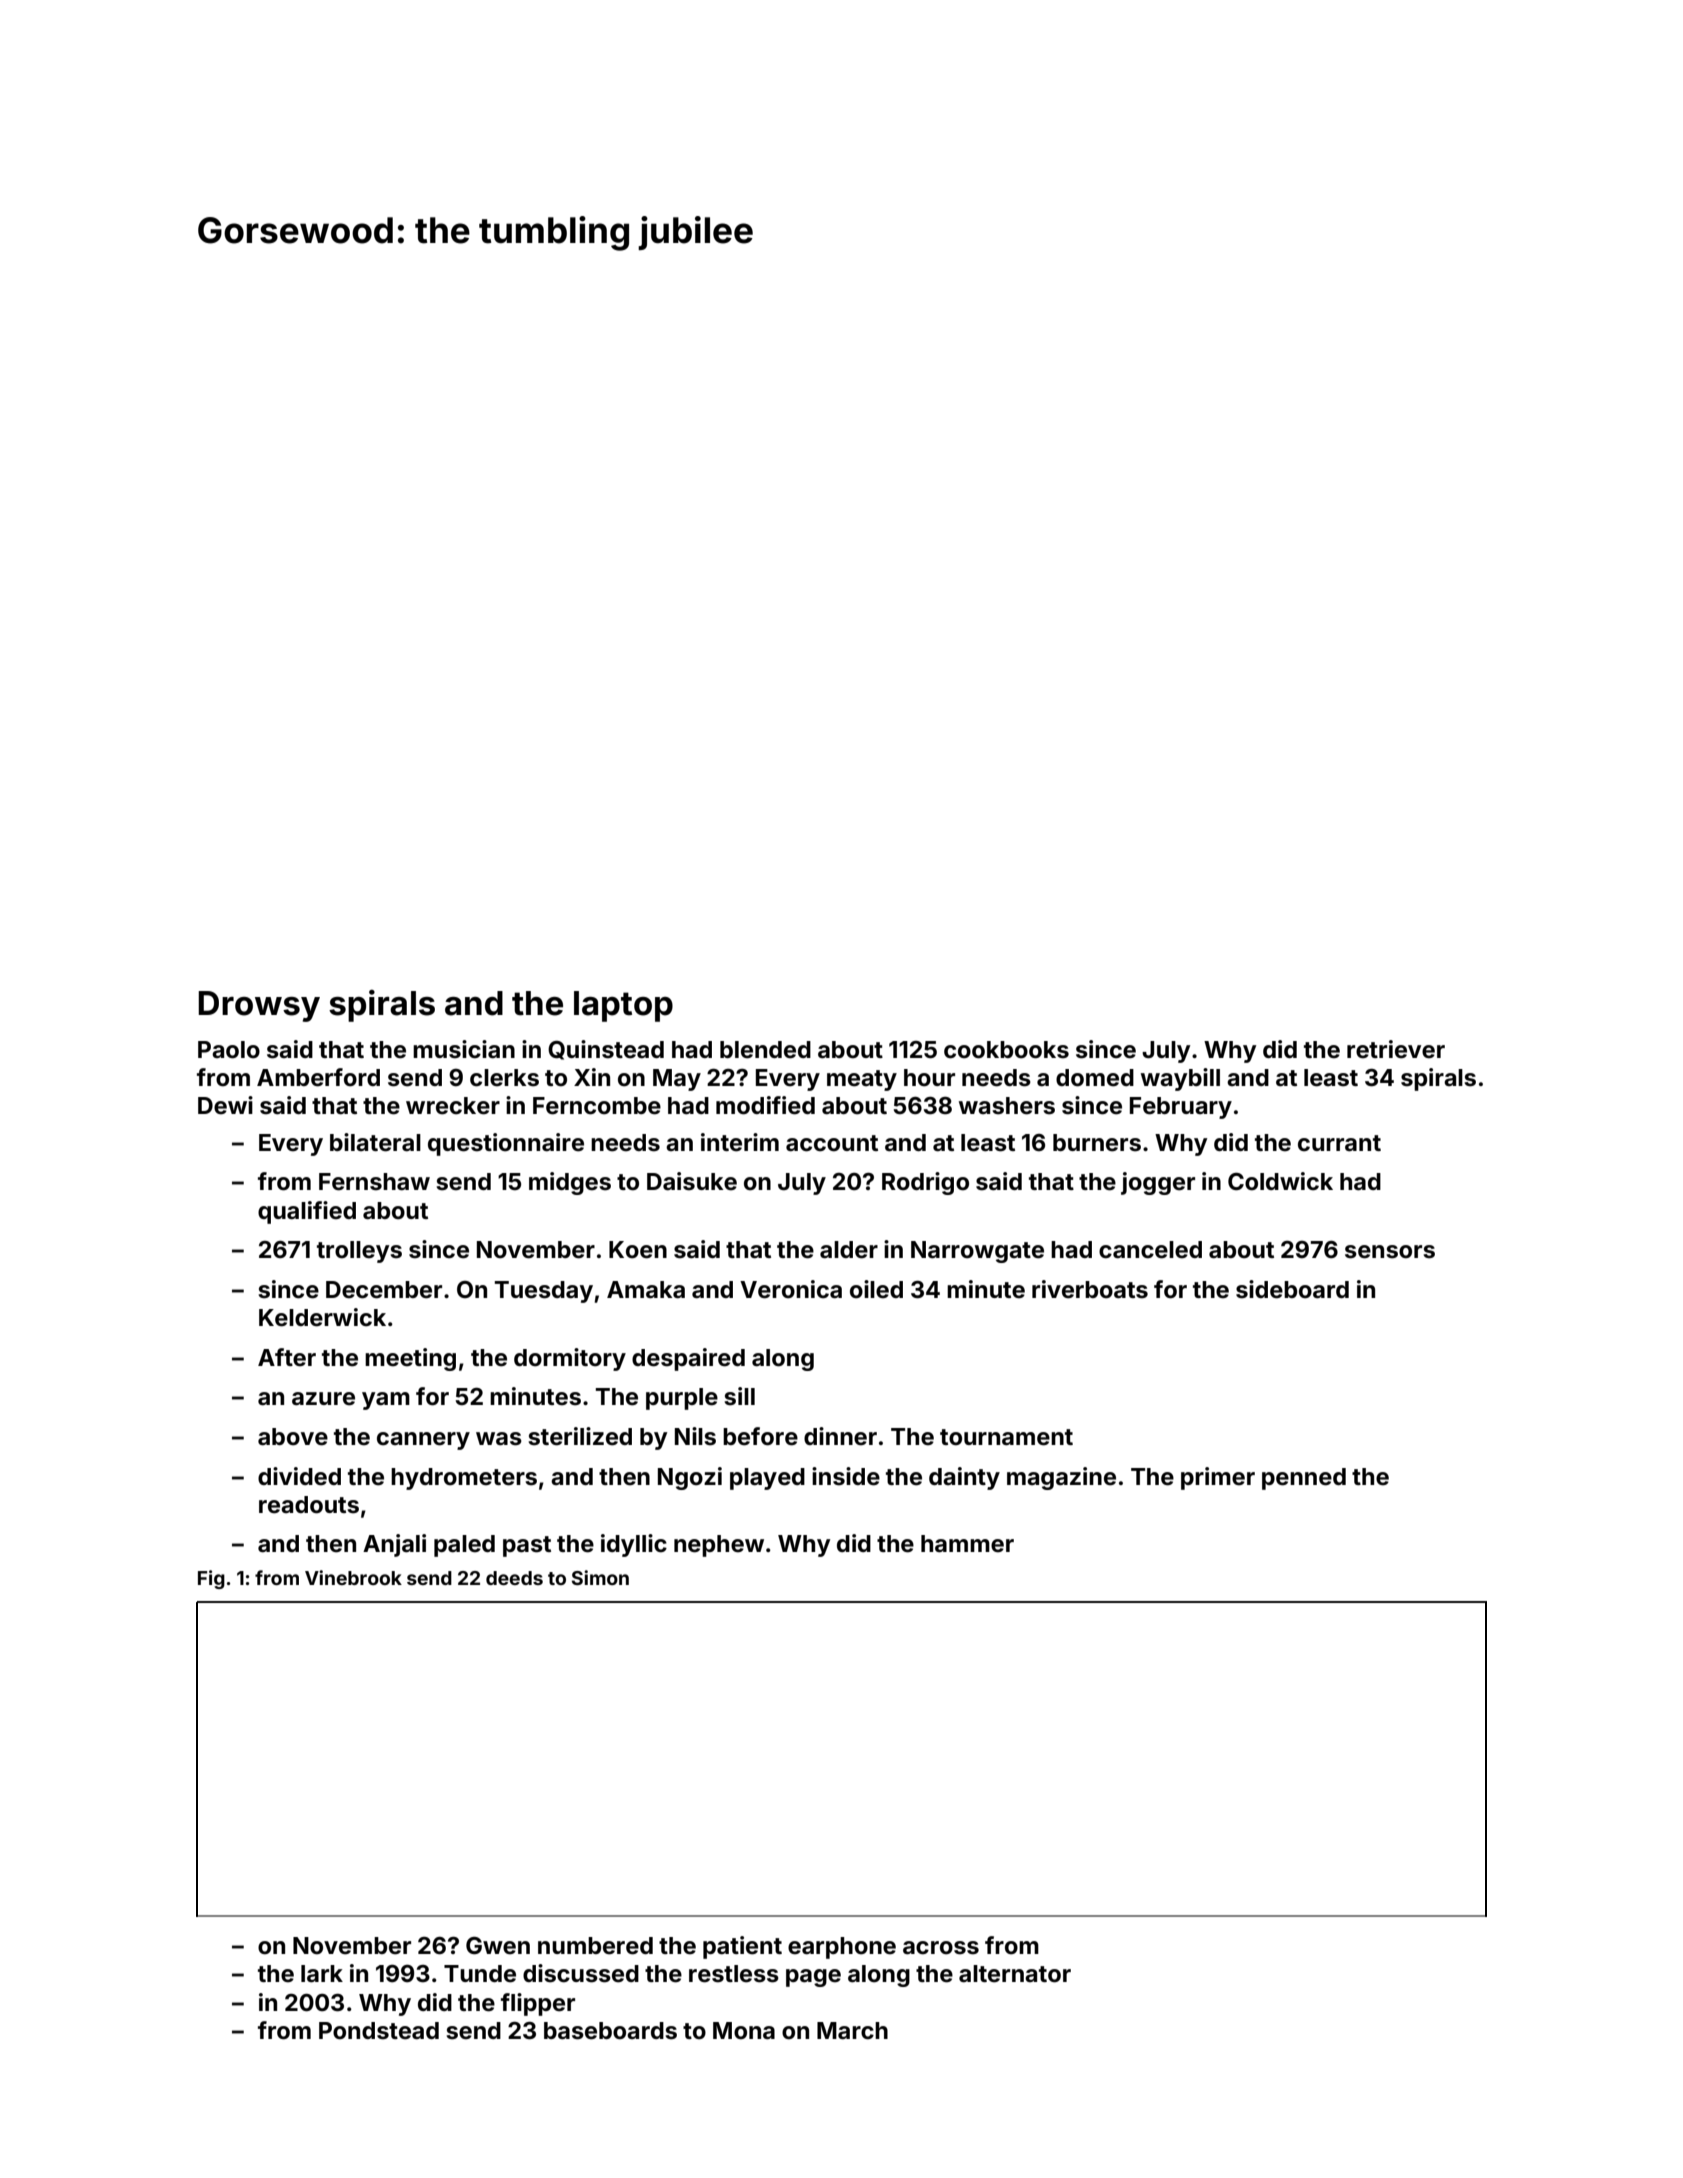 The image size is (1683, 2178). I want to click on baseboards, so click(610, 2031).
